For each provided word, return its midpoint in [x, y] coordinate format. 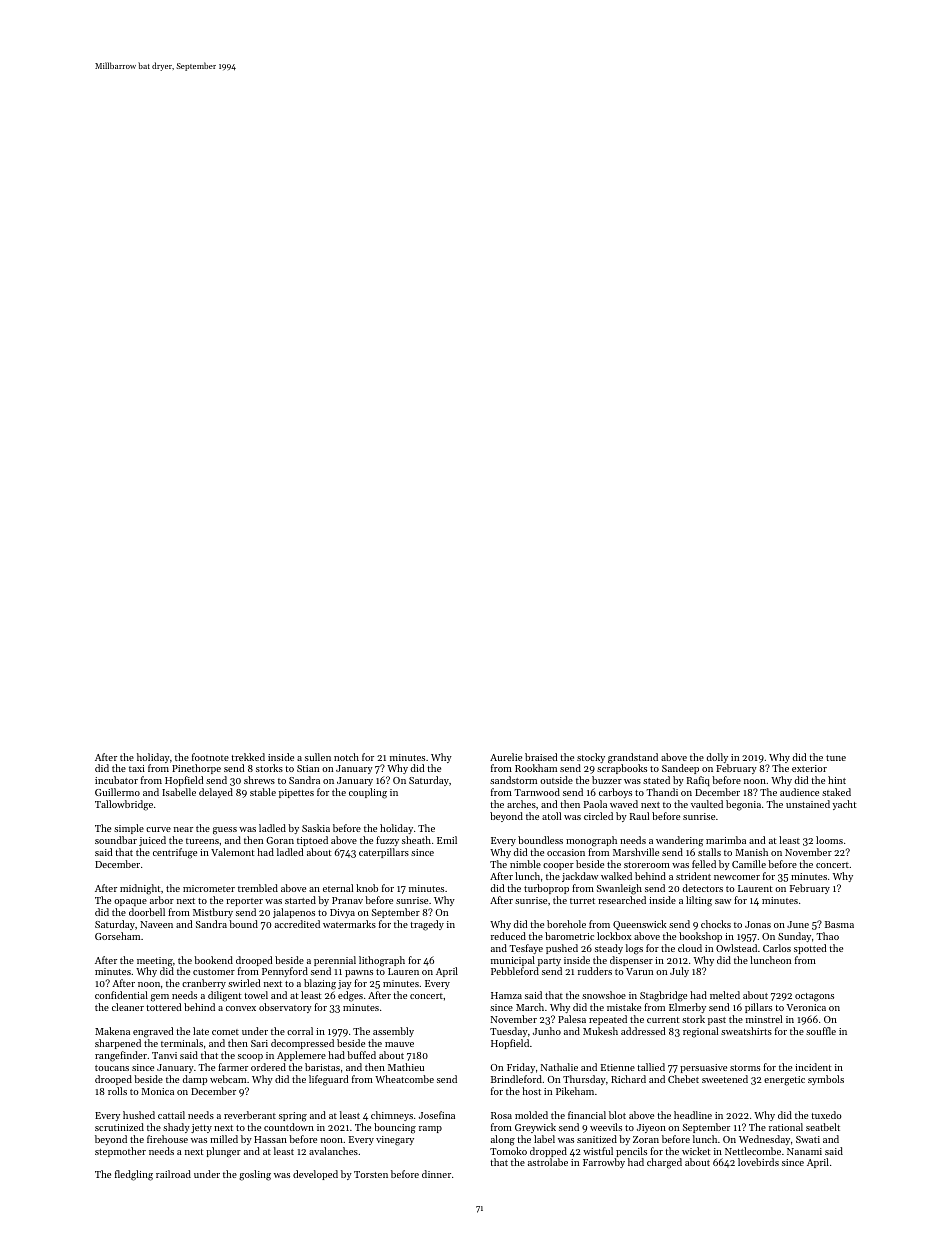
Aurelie [506, 757]
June [798, 924]
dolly [717, 758]
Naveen [156, 924]
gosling [255, 1175]
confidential [121, 995]
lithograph [382, 961]
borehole [566, 924]
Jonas [758, 924]
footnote [210, 757]
